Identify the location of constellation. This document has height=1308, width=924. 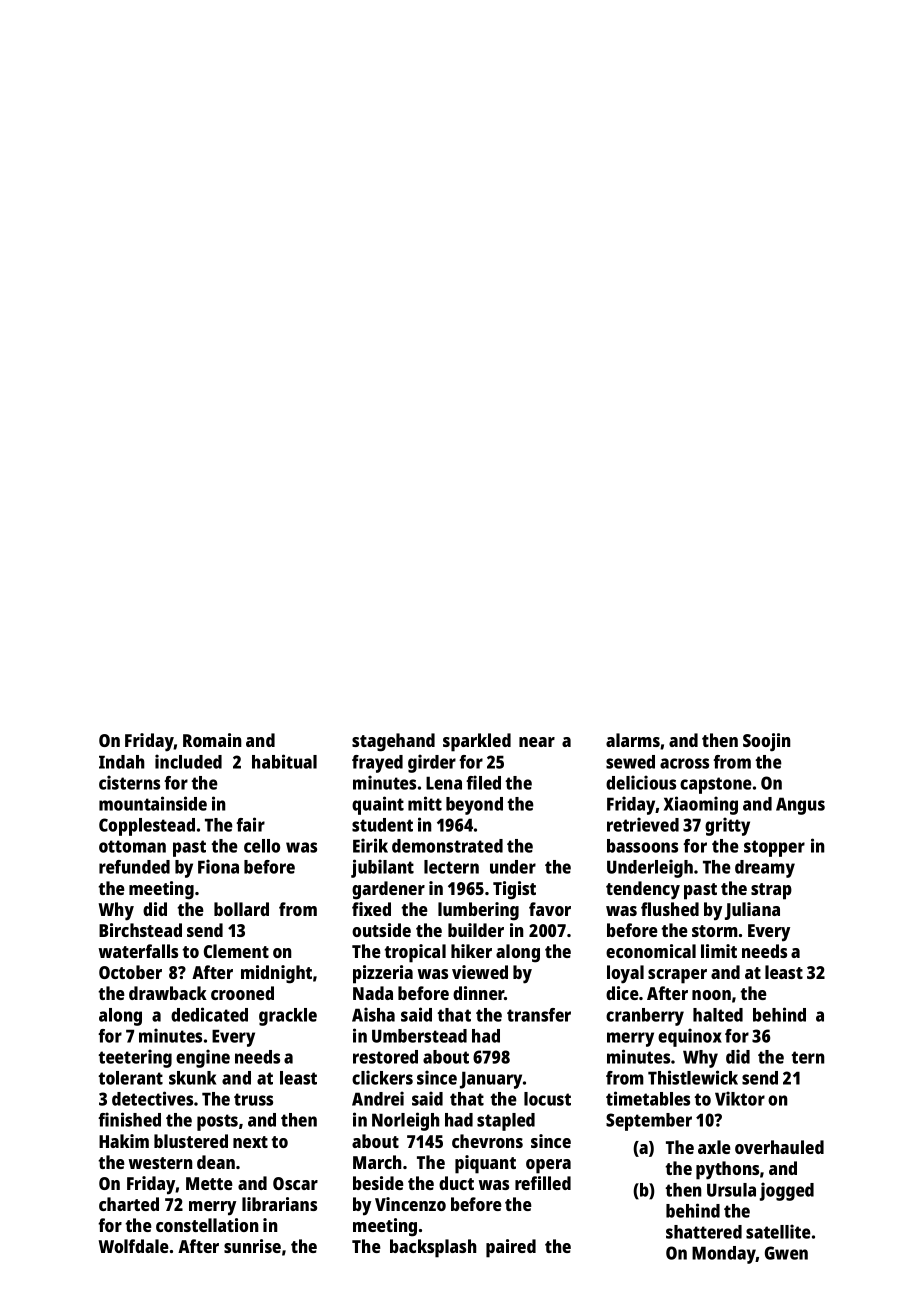
(207, 1225).
